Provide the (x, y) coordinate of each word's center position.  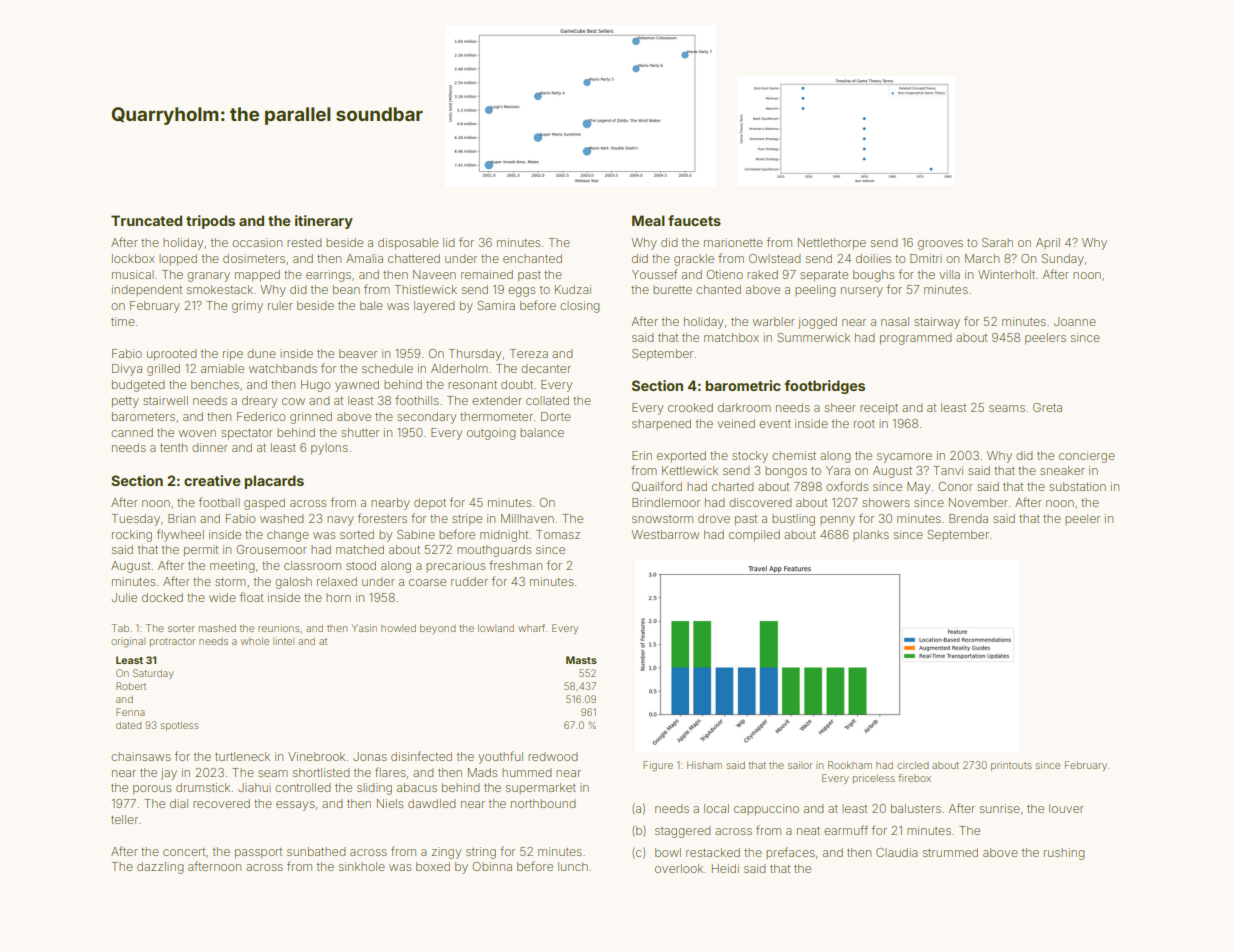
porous (152, 790)
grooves (940, 245)
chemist (794, 455)
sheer (840, 407)
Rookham (850, 765)
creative (212, 480)
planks (871, 535)
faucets (694, 220)
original (128, 642)
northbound (543, 803)
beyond (438, 629)
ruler (280, 305)
